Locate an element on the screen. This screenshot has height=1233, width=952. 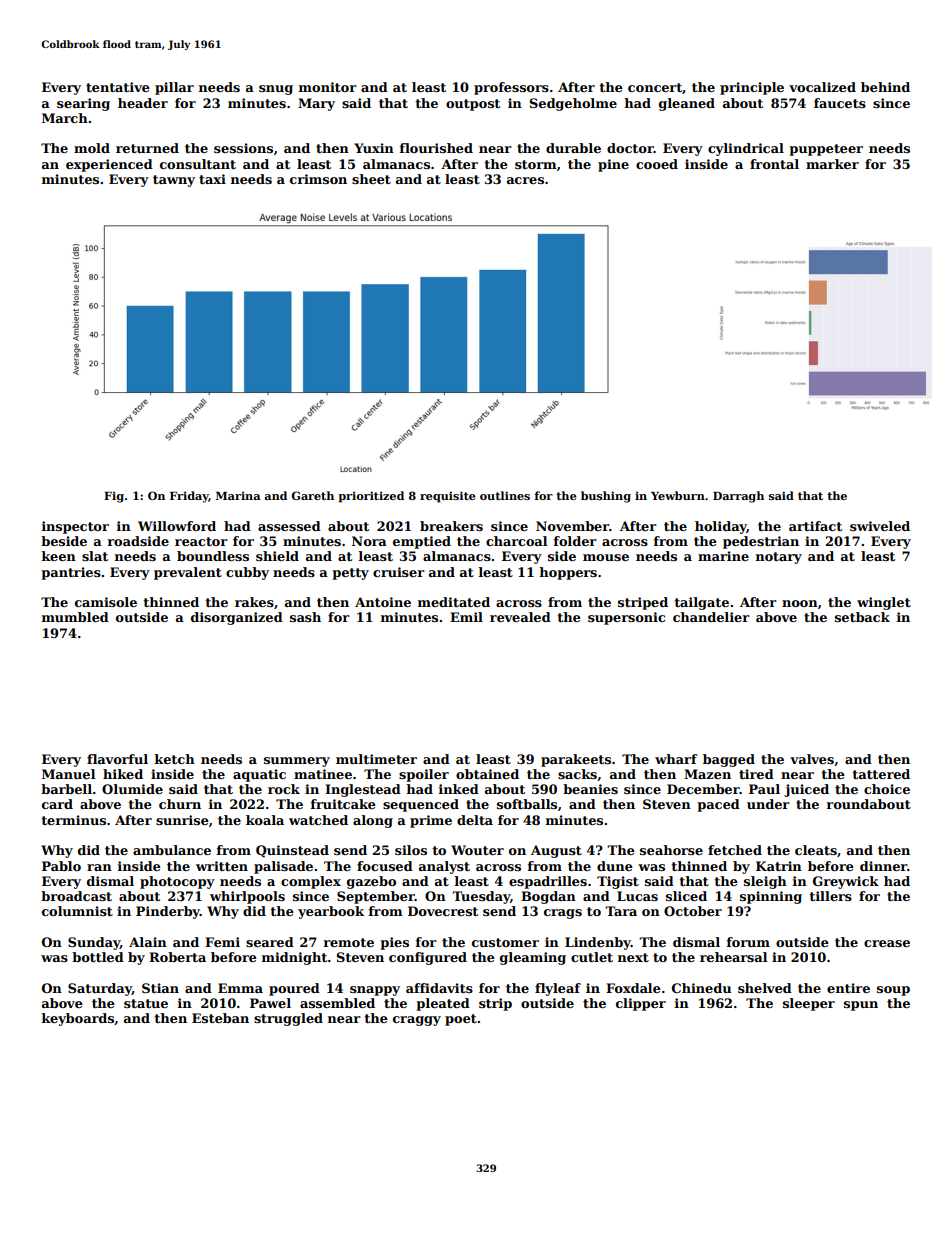
snug is located at coordinates (276, 90).
